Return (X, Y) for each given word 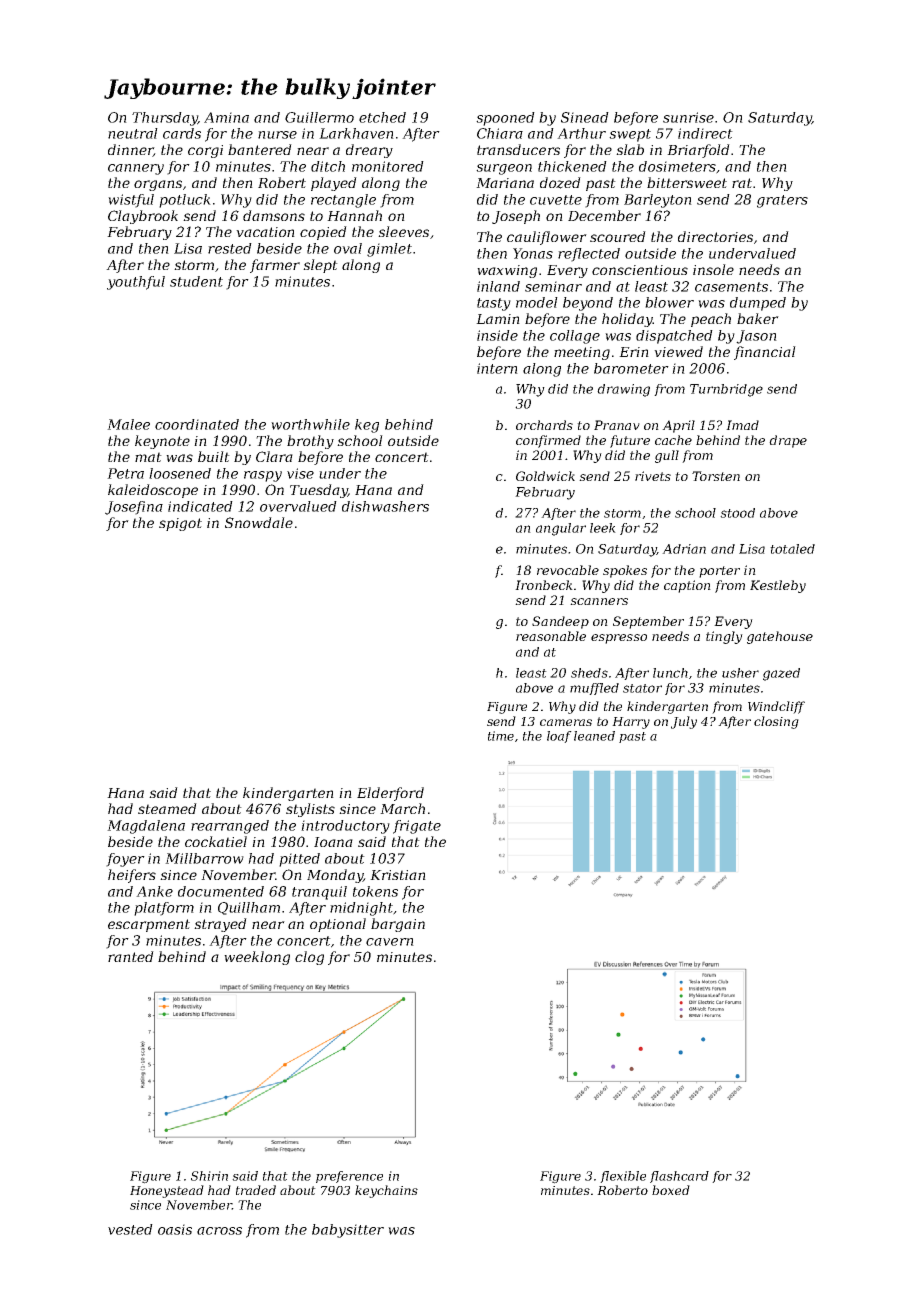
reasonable (551, 636)
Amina (226, 117)
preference (349, 1177)
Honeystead (167, 1191)
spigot (180, 524)
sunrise (688, 117)
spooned (505, 119)
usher (740, 673)
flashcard (679, 1177)
